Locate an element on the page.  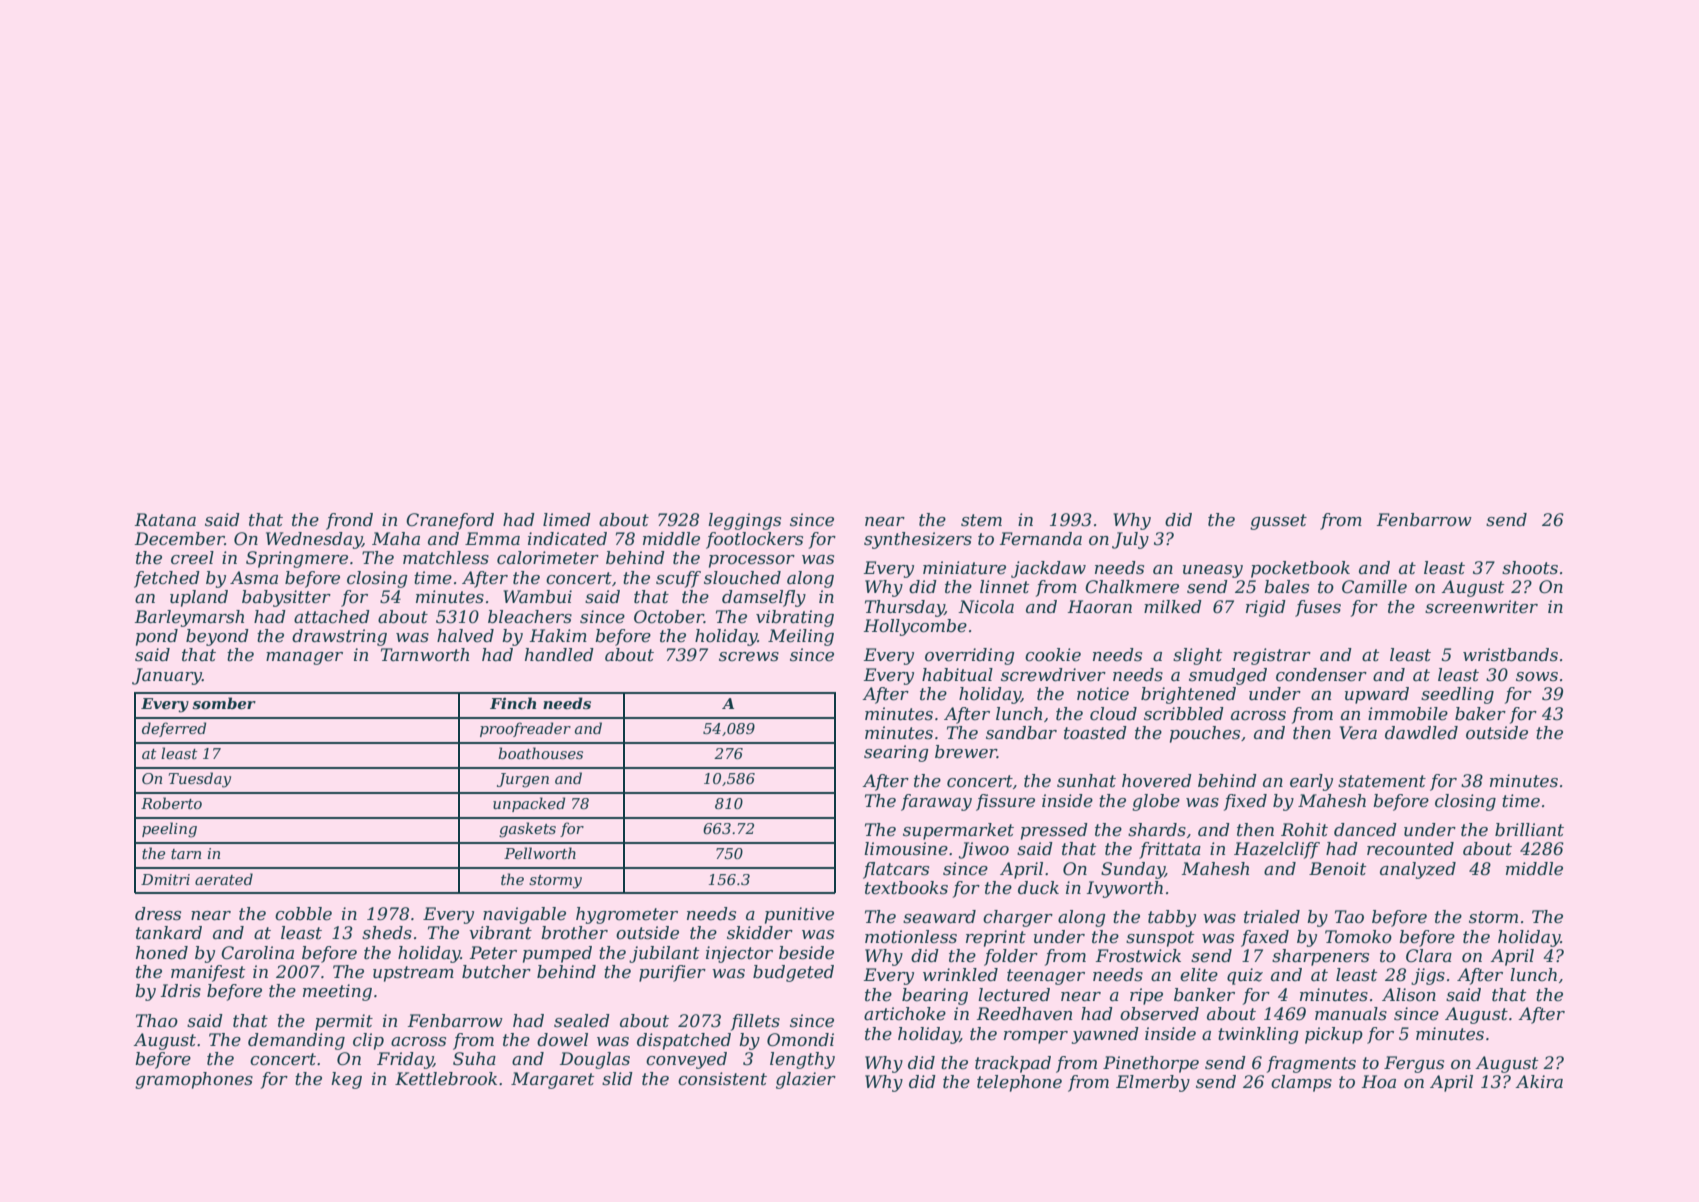
hygrometer is located at coordinates (627, 915).
